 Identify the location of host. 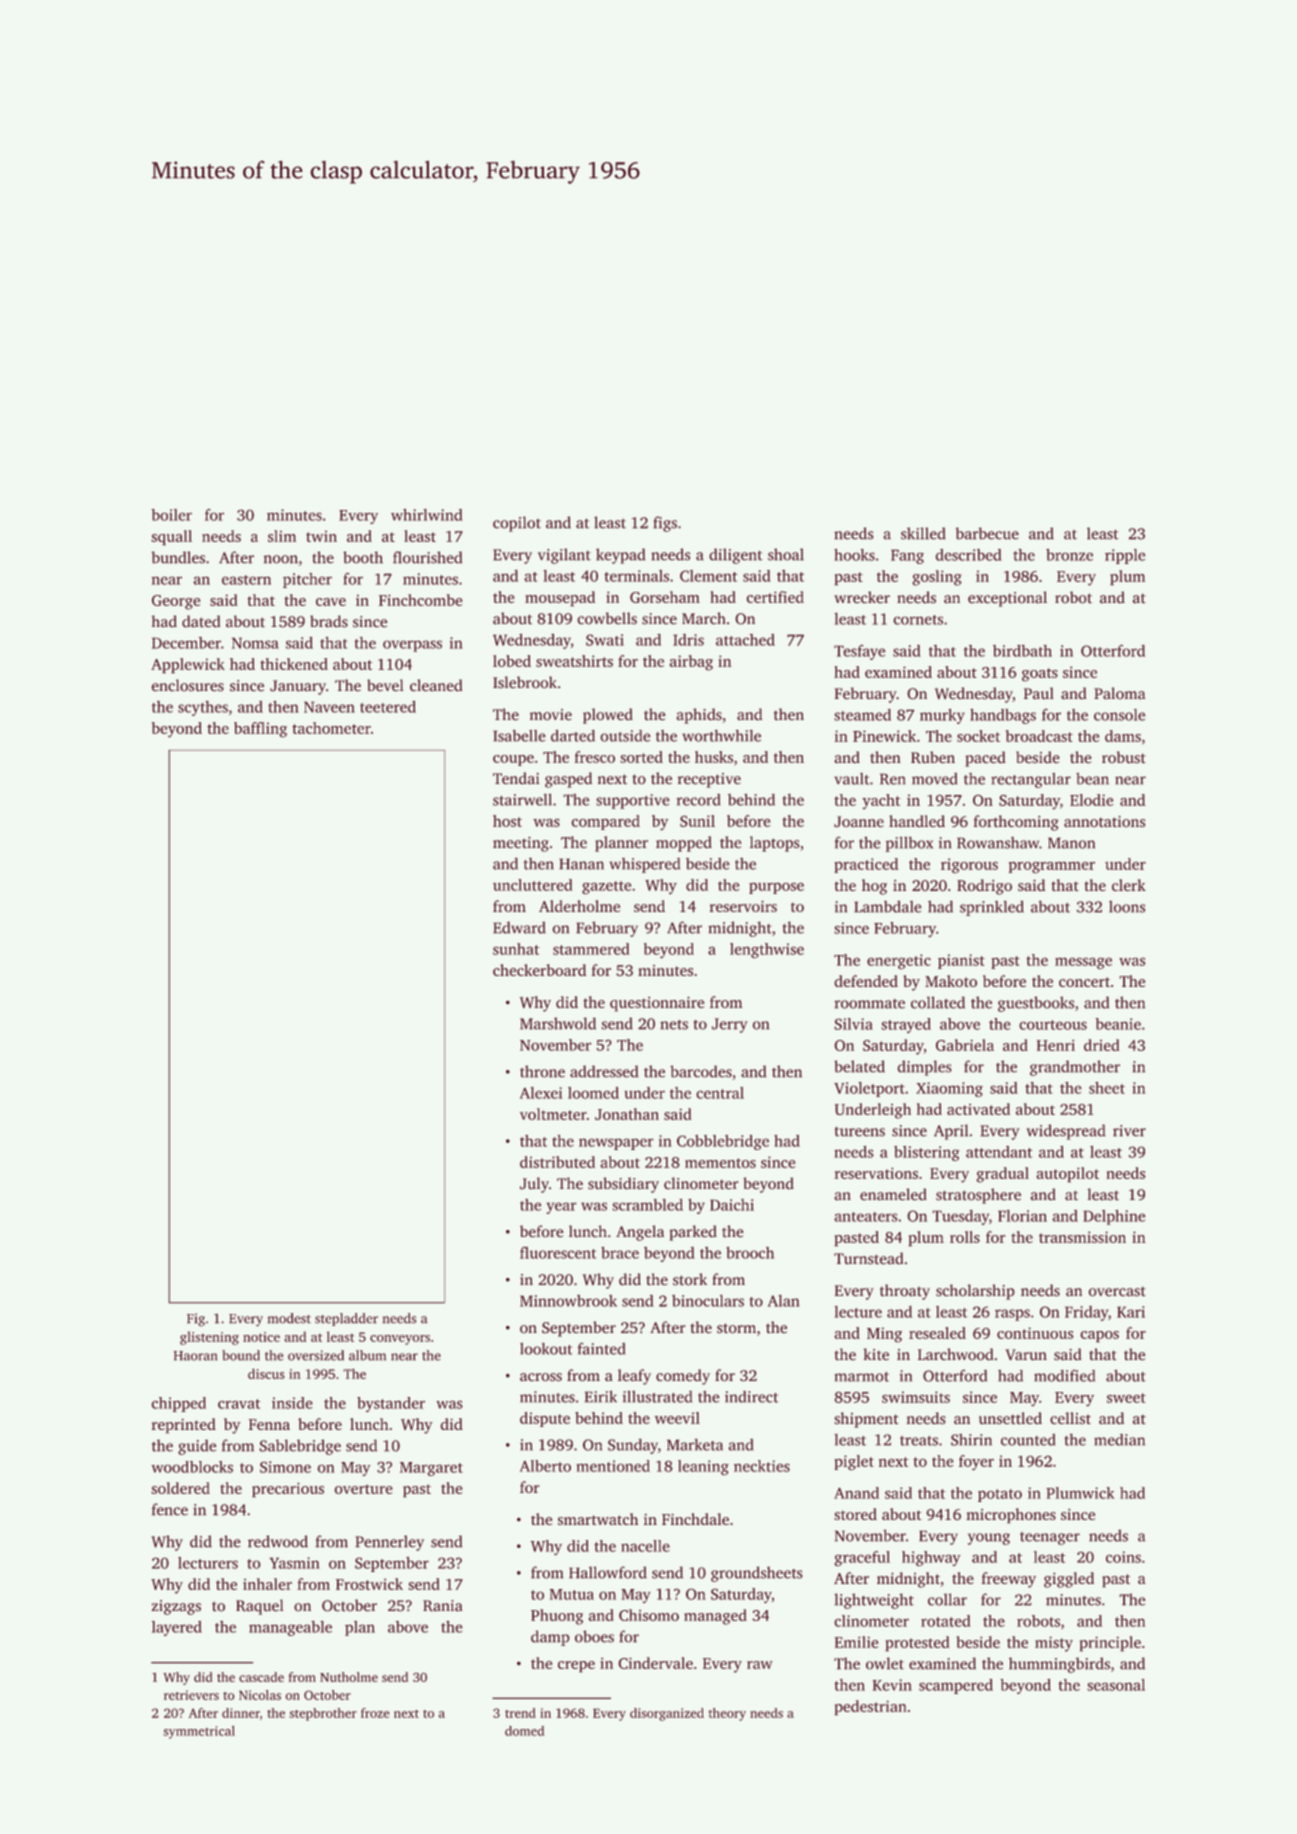
(507, 821).
